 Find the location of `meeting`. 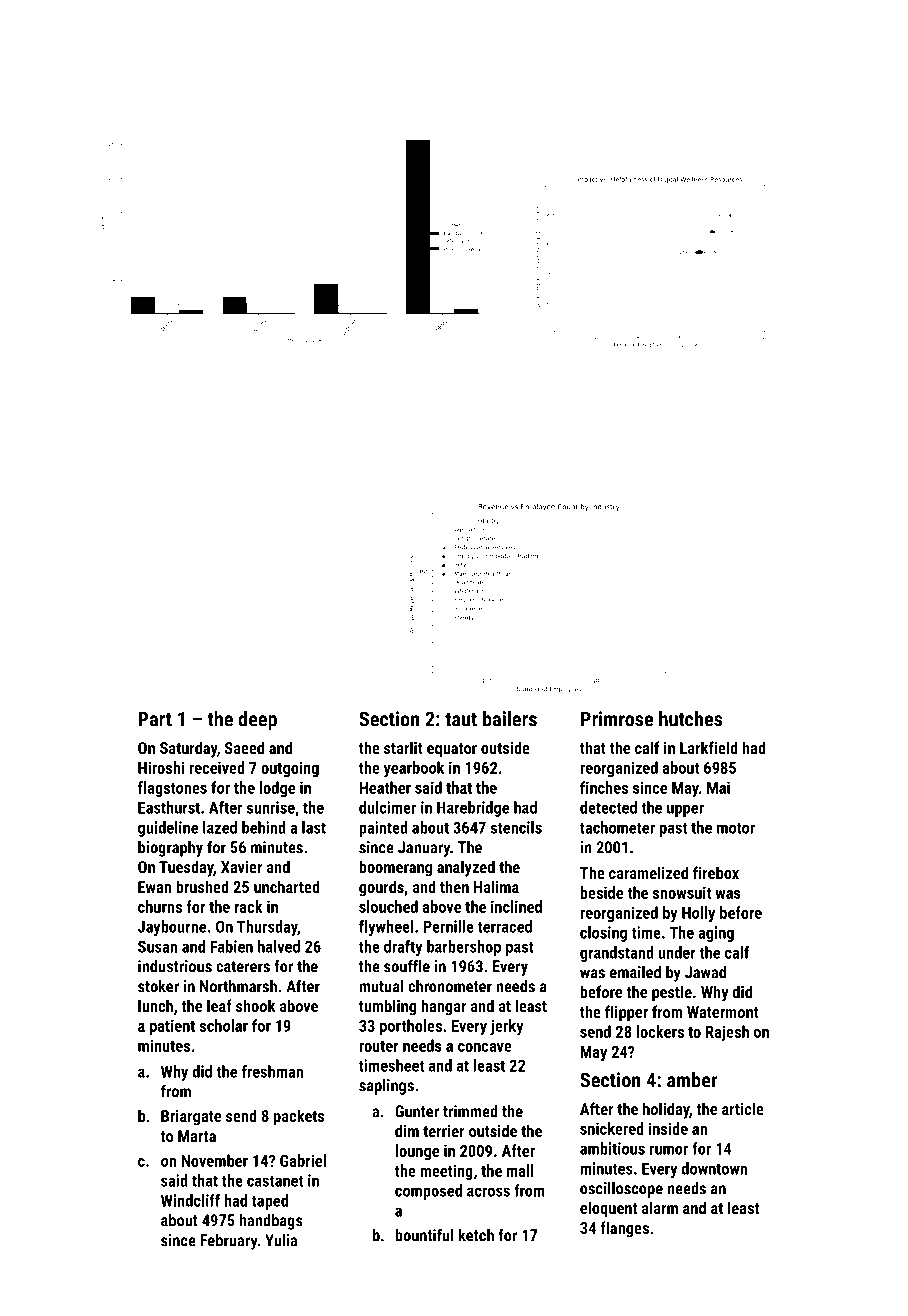

meeting is located at coordinates (446, 1172).
